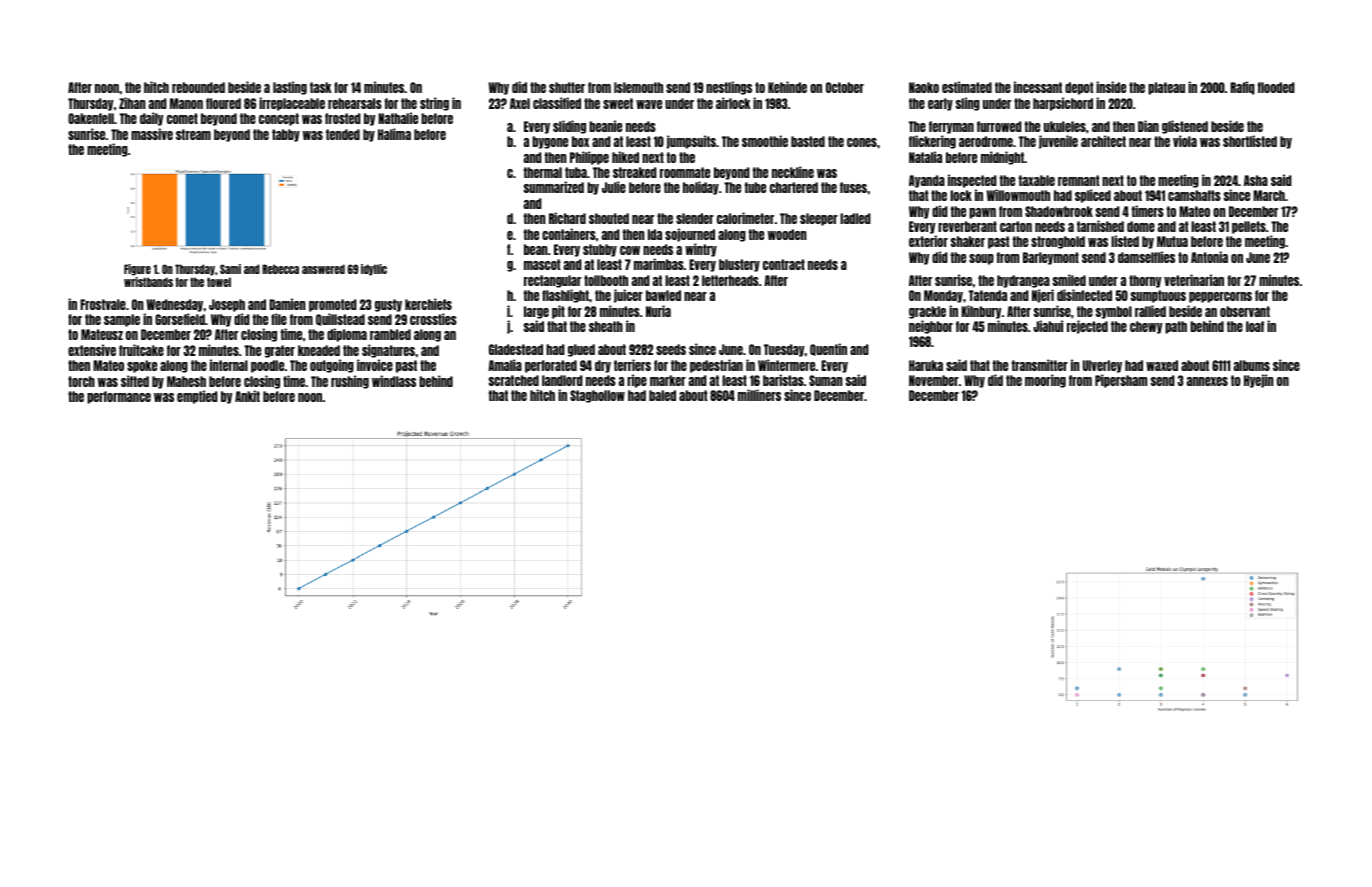  What do you see at coordinates (230, 269) in the page?
I see `Sami` at bounding box center [230, 269].
